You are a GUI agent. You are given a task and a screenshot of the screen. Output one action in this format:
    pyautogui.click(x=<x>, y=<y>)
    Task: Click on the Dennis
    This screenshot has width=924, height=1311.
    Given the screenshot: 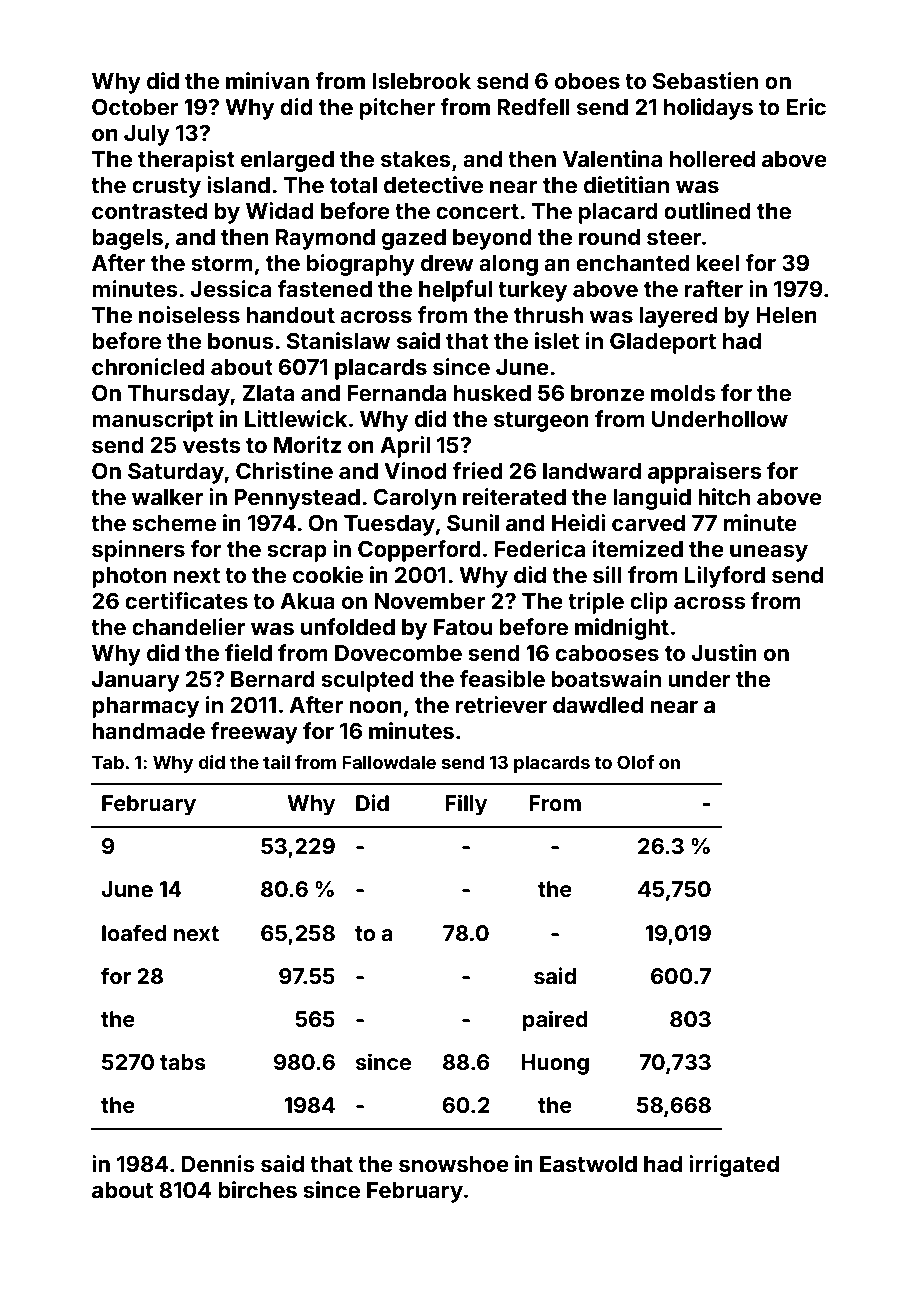 What is the action you would take?
    pyautogui.click(x=218, y=1163)
